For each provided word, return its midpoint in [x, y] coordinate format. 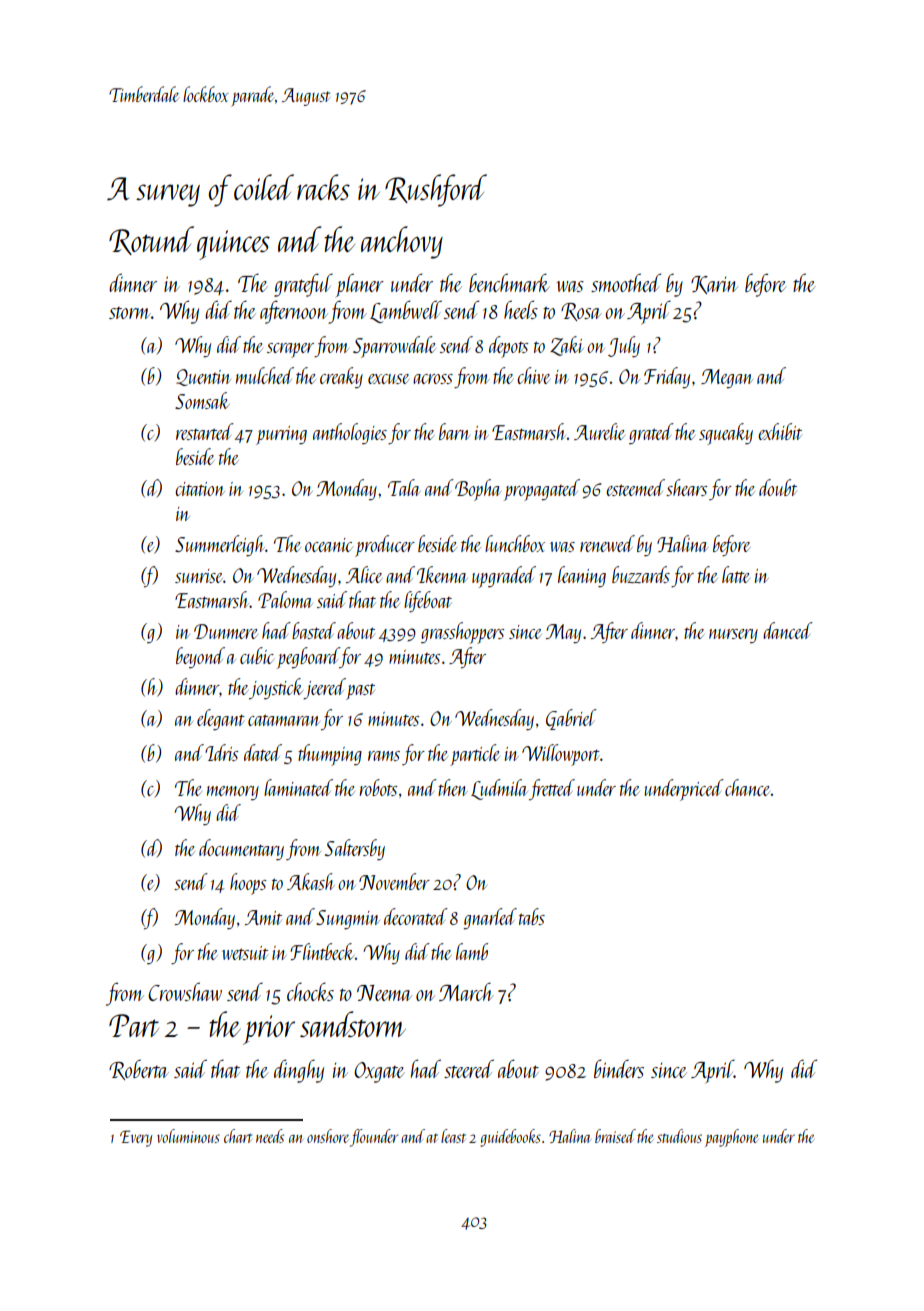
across [433, 379]
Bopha [478, 490]
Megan [727, 378]
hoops [248, 884]
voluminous [188, 1136]
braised [615, 1136]
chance [748, 787]
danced [788, 630]
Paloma [285, 599]
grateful [303, 285]
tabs [532, 916]
